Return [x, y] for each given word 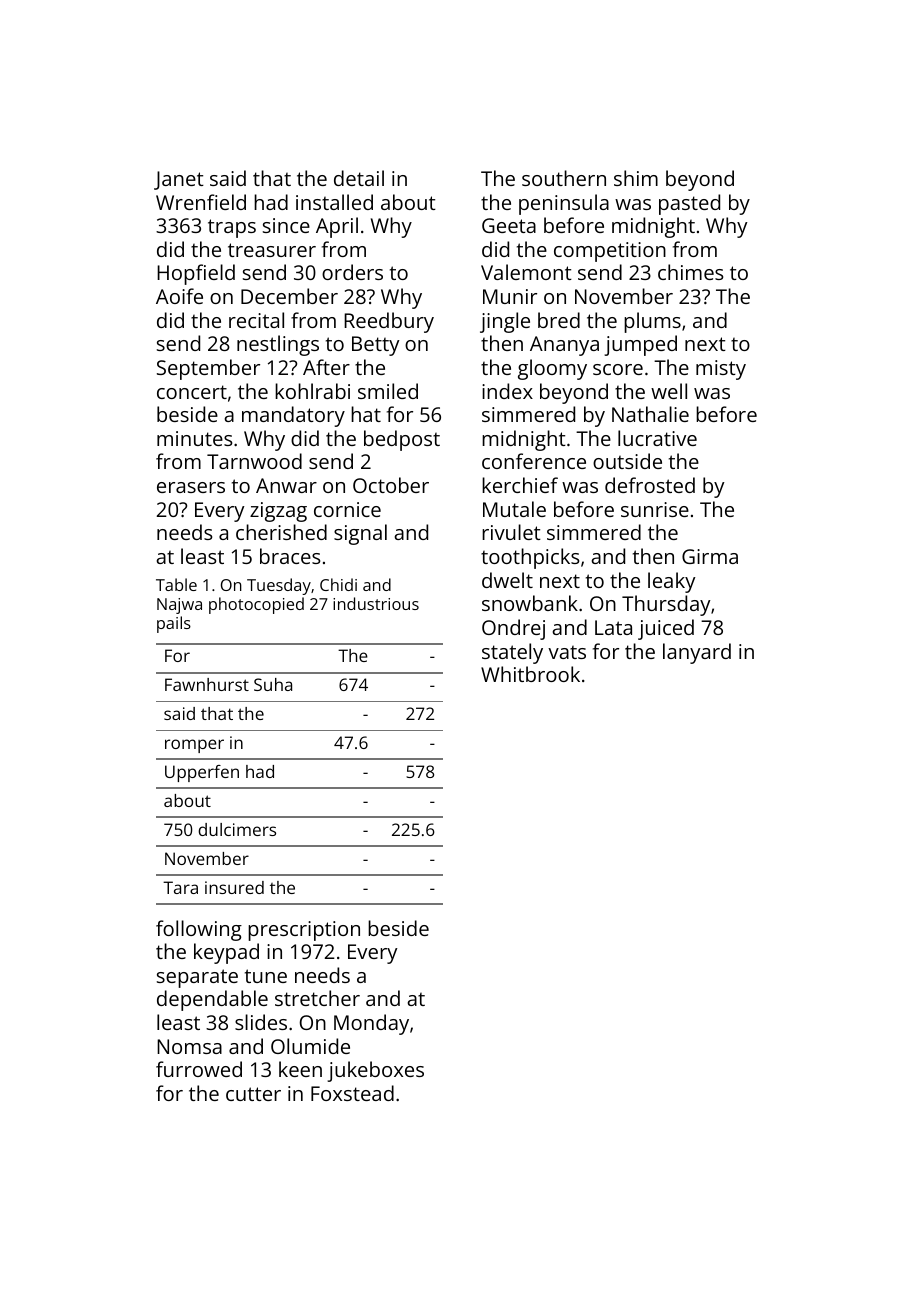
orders [352, 272]
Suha [273, 684]
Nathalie [650, 414]
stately [512, 653]
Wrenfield [201, 202]
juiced [666, 629]
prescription [304, 931]
